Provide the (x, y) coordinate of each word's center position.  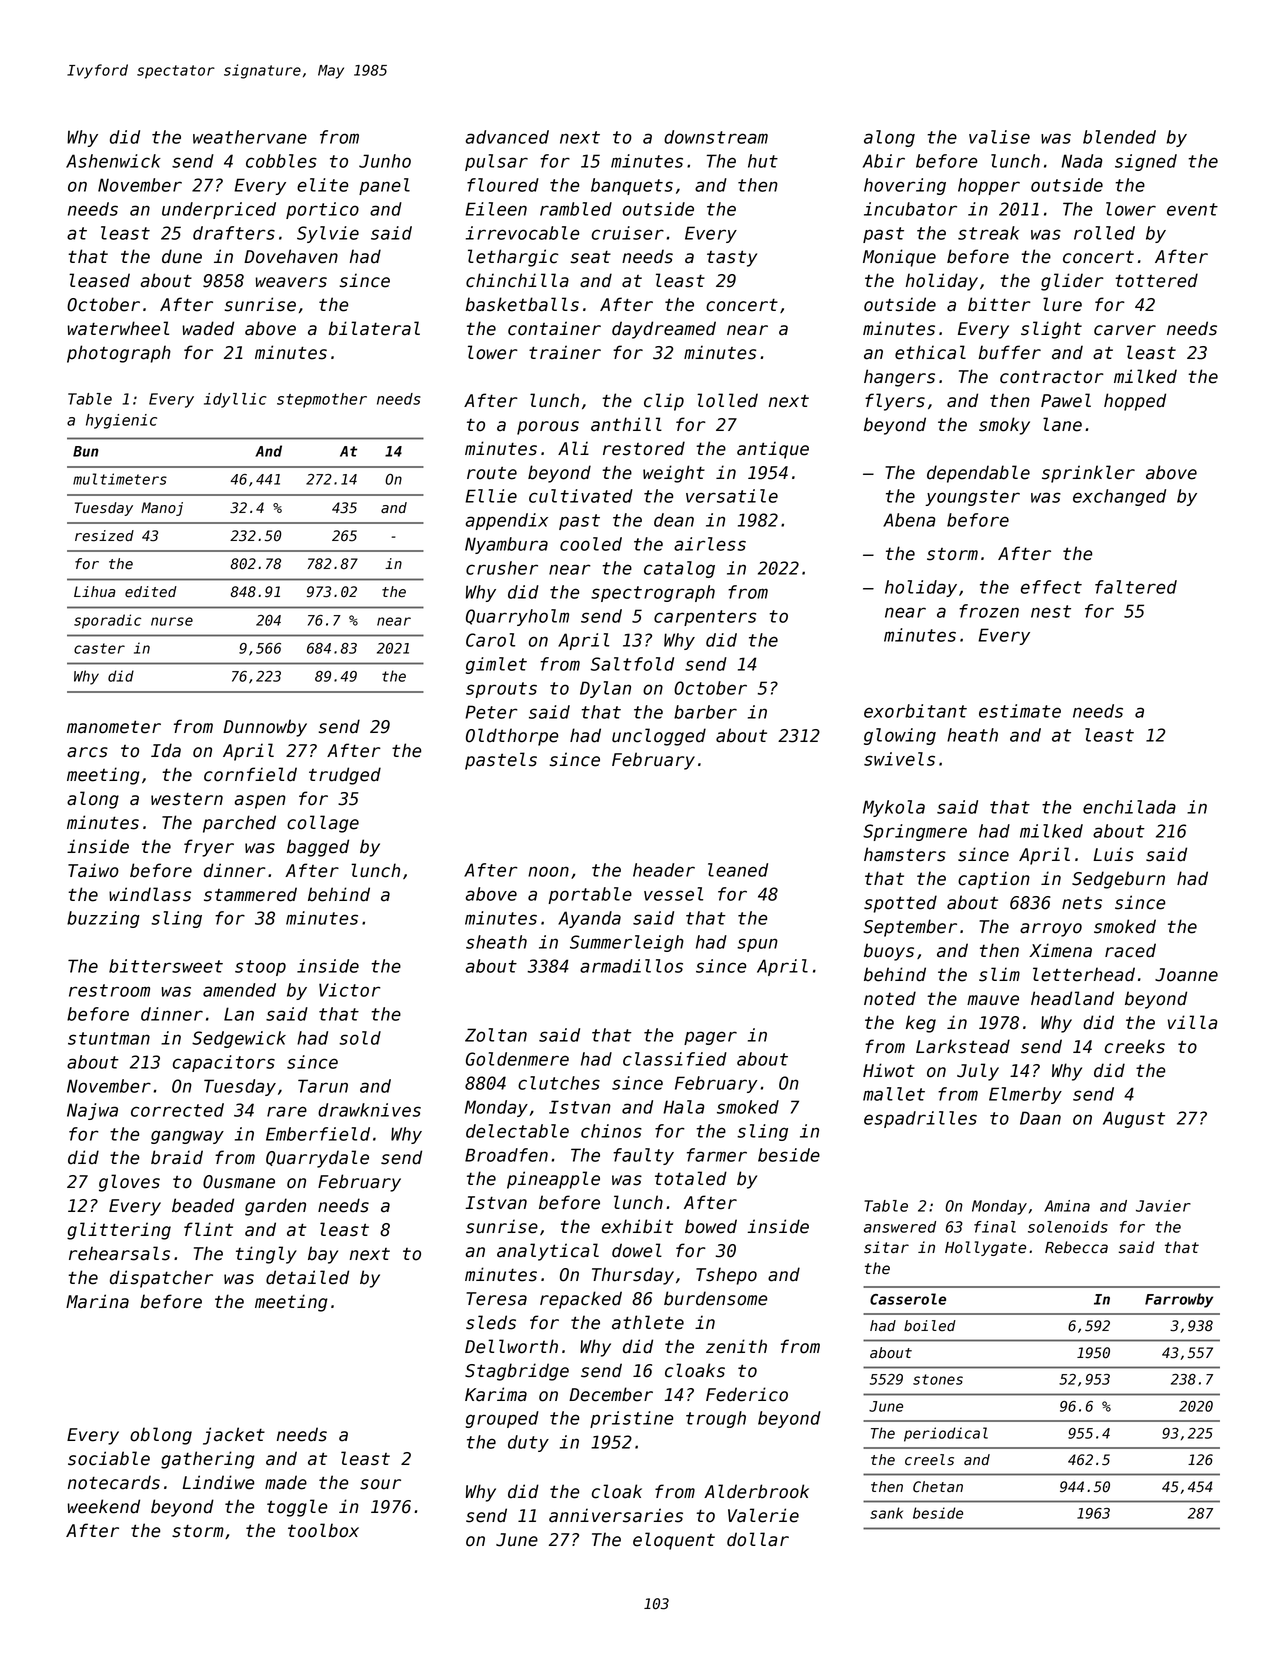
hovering (905, 186)
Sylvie (328, 234)
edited (151, 592)
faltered (1136, 587)
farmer (717, 1155)
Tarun (323, 1086)
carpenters (705, 618)
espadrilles (920, 1119)
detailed (307, 1277)
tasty (732, 258)
